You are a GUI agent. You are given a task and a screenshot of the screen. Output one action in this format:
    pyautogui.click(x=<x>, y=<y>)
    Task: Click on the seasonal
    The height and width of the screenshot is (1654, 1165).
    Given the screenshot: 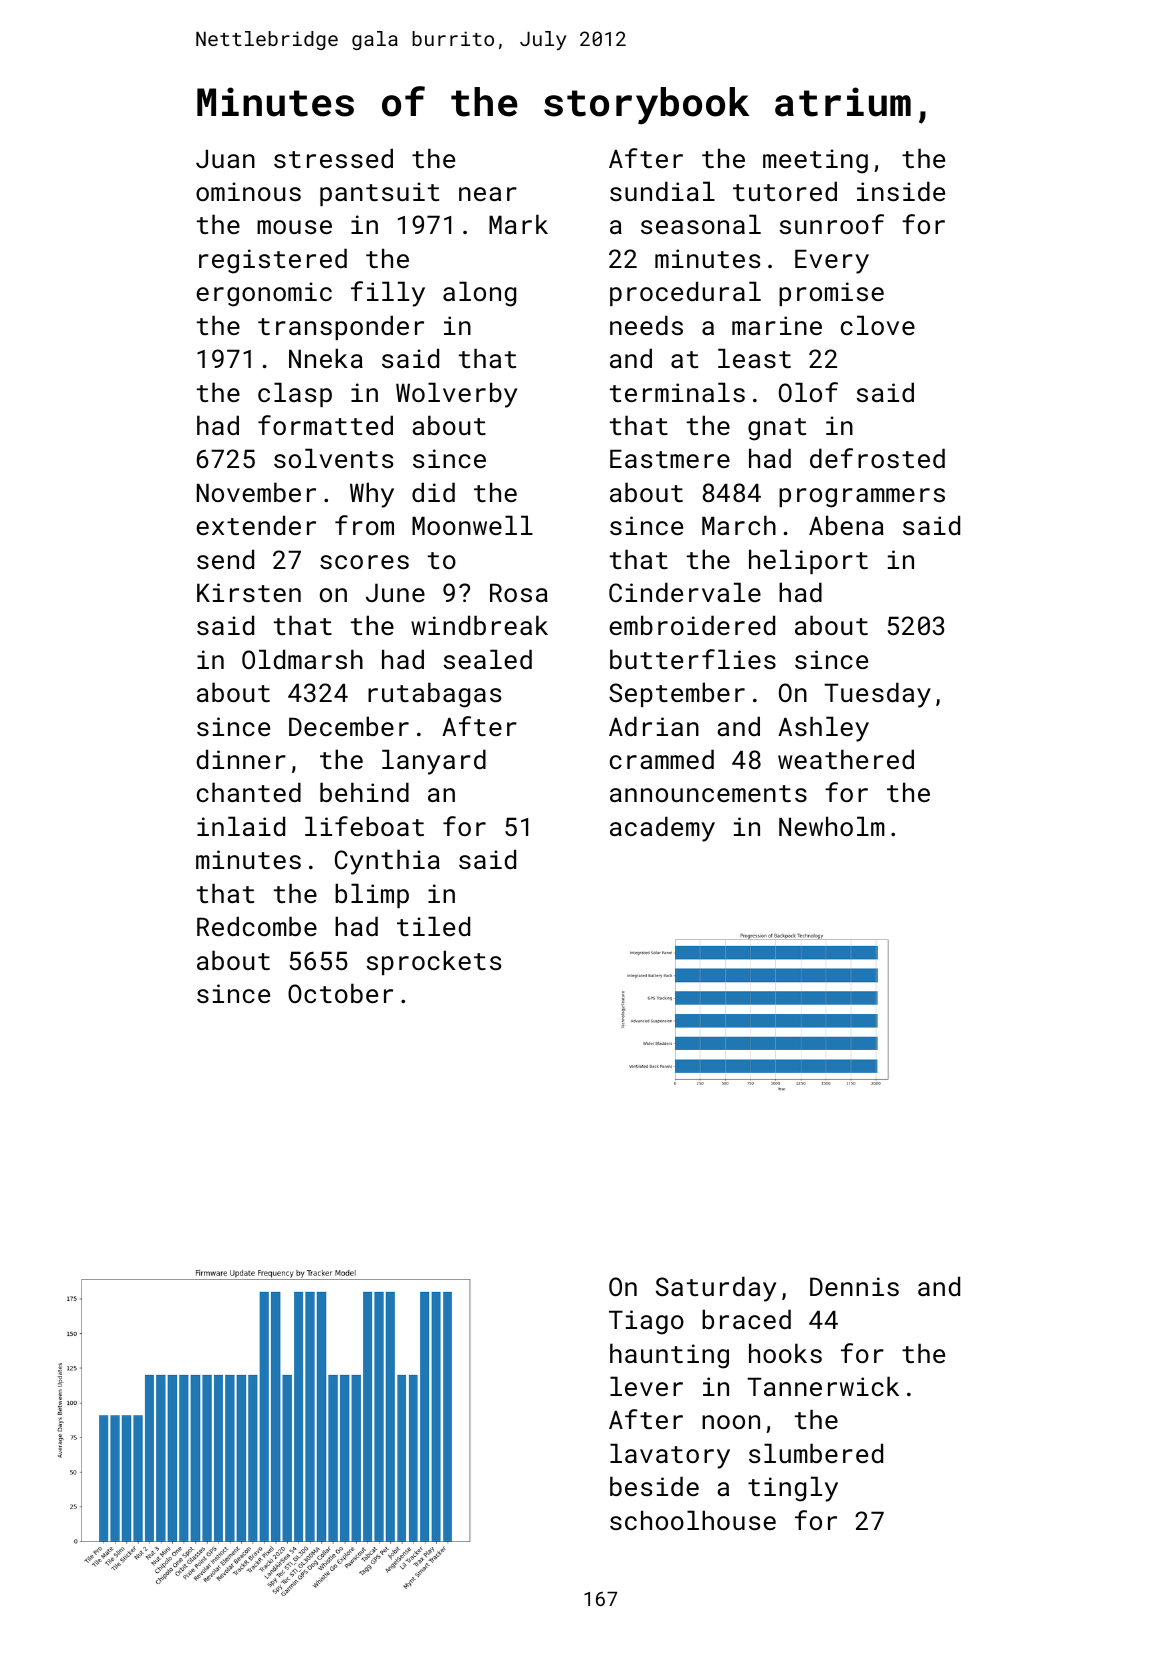 What is the action you would take?
    pyautogui.click(x=701, y=224)
